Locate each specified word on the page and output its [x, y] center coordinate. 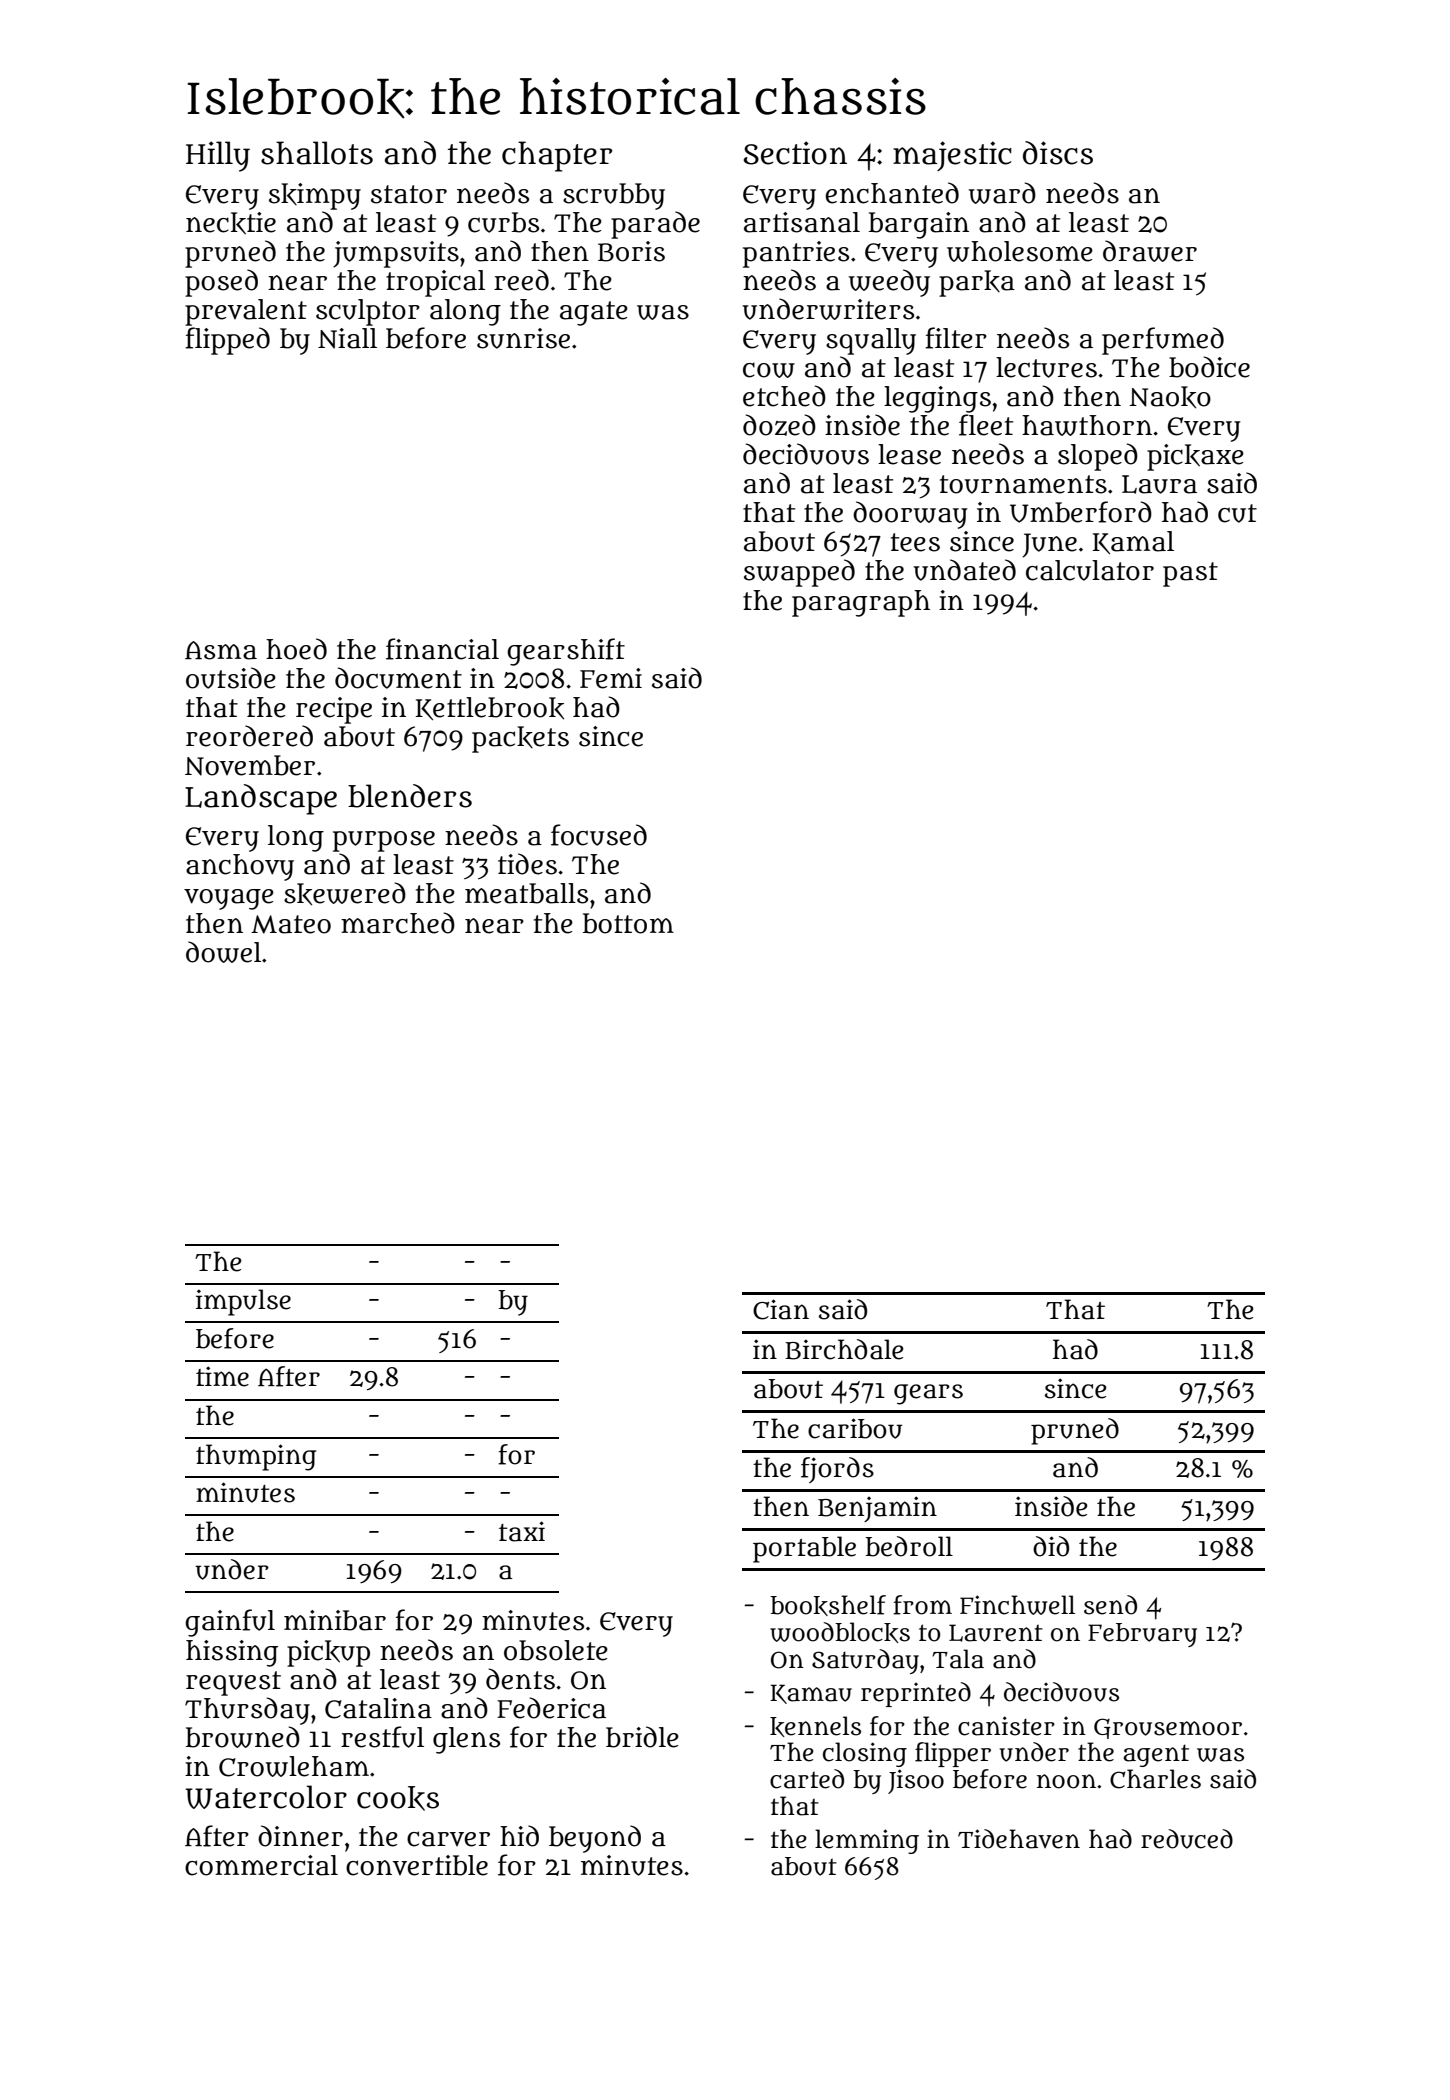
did [1051, 1546]
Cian [781, 1309]
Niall [347, 338]
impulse [243, 1302]
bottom [628, 923]
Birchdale [844, 1349]
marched [398, 923]
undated [964, 570]
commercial [261, 1865]
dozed [779, 425]
